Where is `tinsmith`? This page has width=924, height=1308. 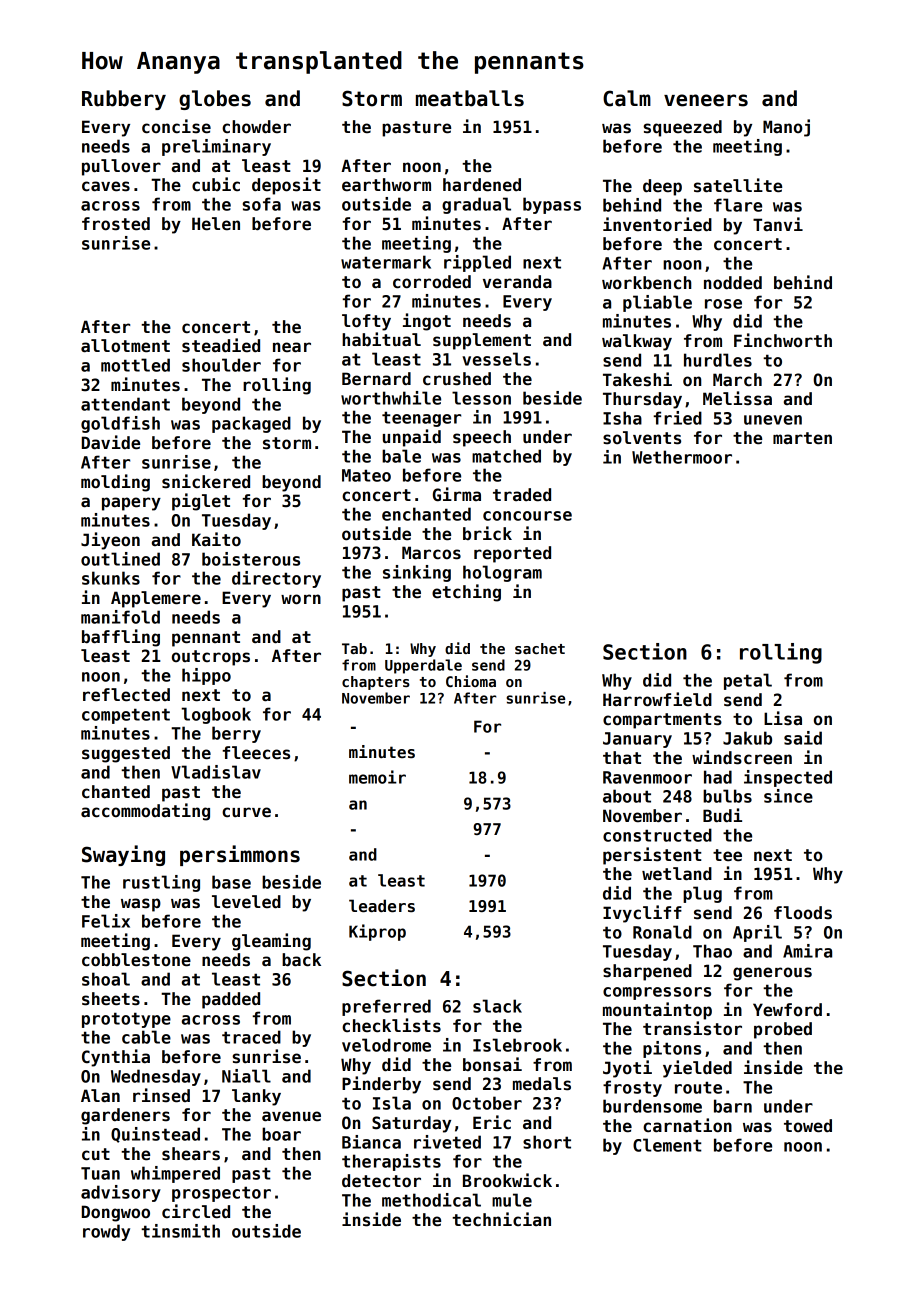 tinsmith is located at coordinates (180, 1231).
